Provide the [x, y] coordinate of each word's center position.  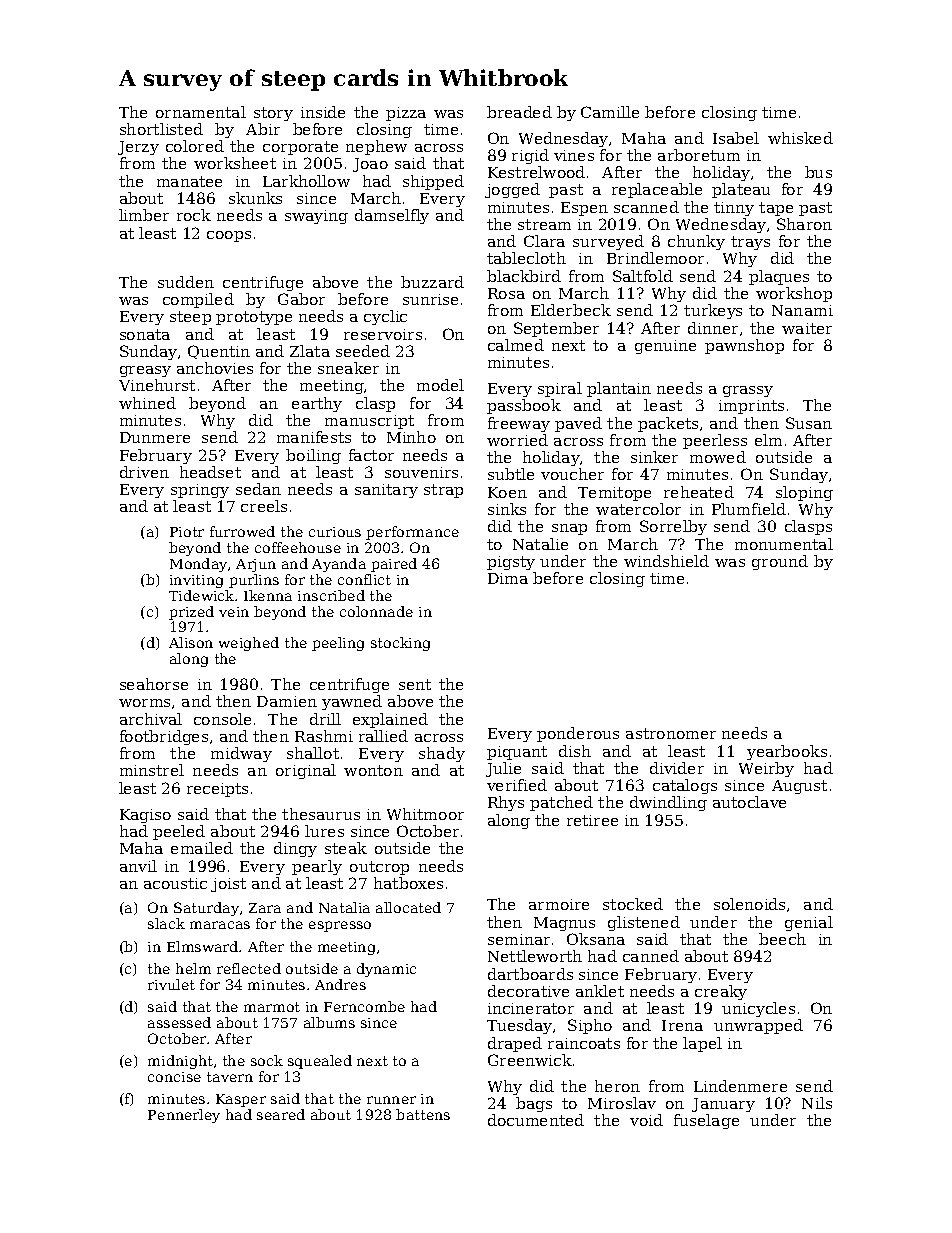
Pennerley [184, 1116]
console [222, 719]
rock [194, 215]
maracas [220, 925]
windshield [666, 561]
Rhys [506, 803]
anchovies [215, 368]
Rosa [506, 293]
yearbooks [787, 752]
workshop [794, 294]
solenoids [749, 904]
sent [415, 684]
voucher [572, 474]
